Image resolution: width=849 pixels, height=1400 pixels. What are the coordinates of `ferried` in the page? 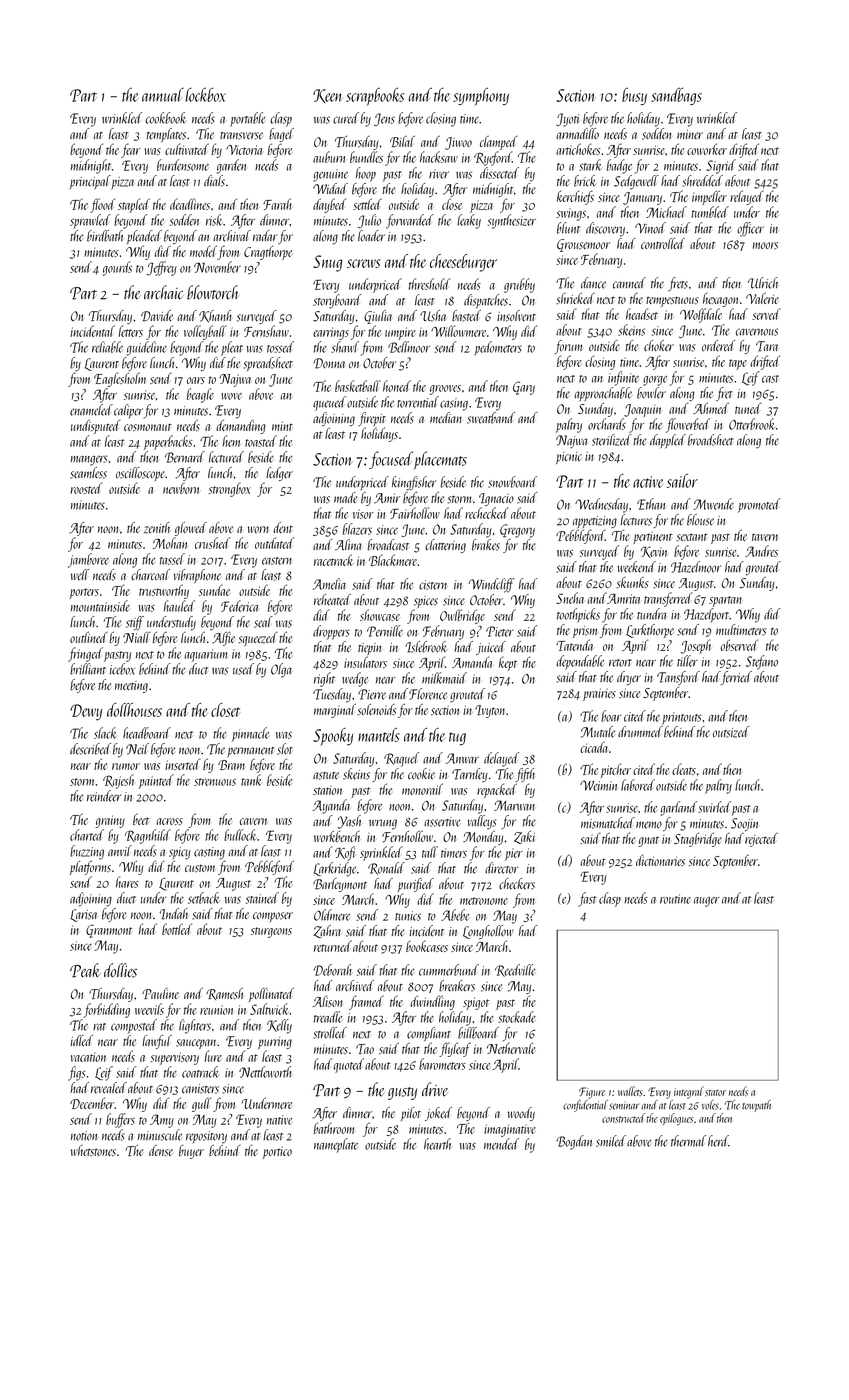 It's located at (736, 678).
